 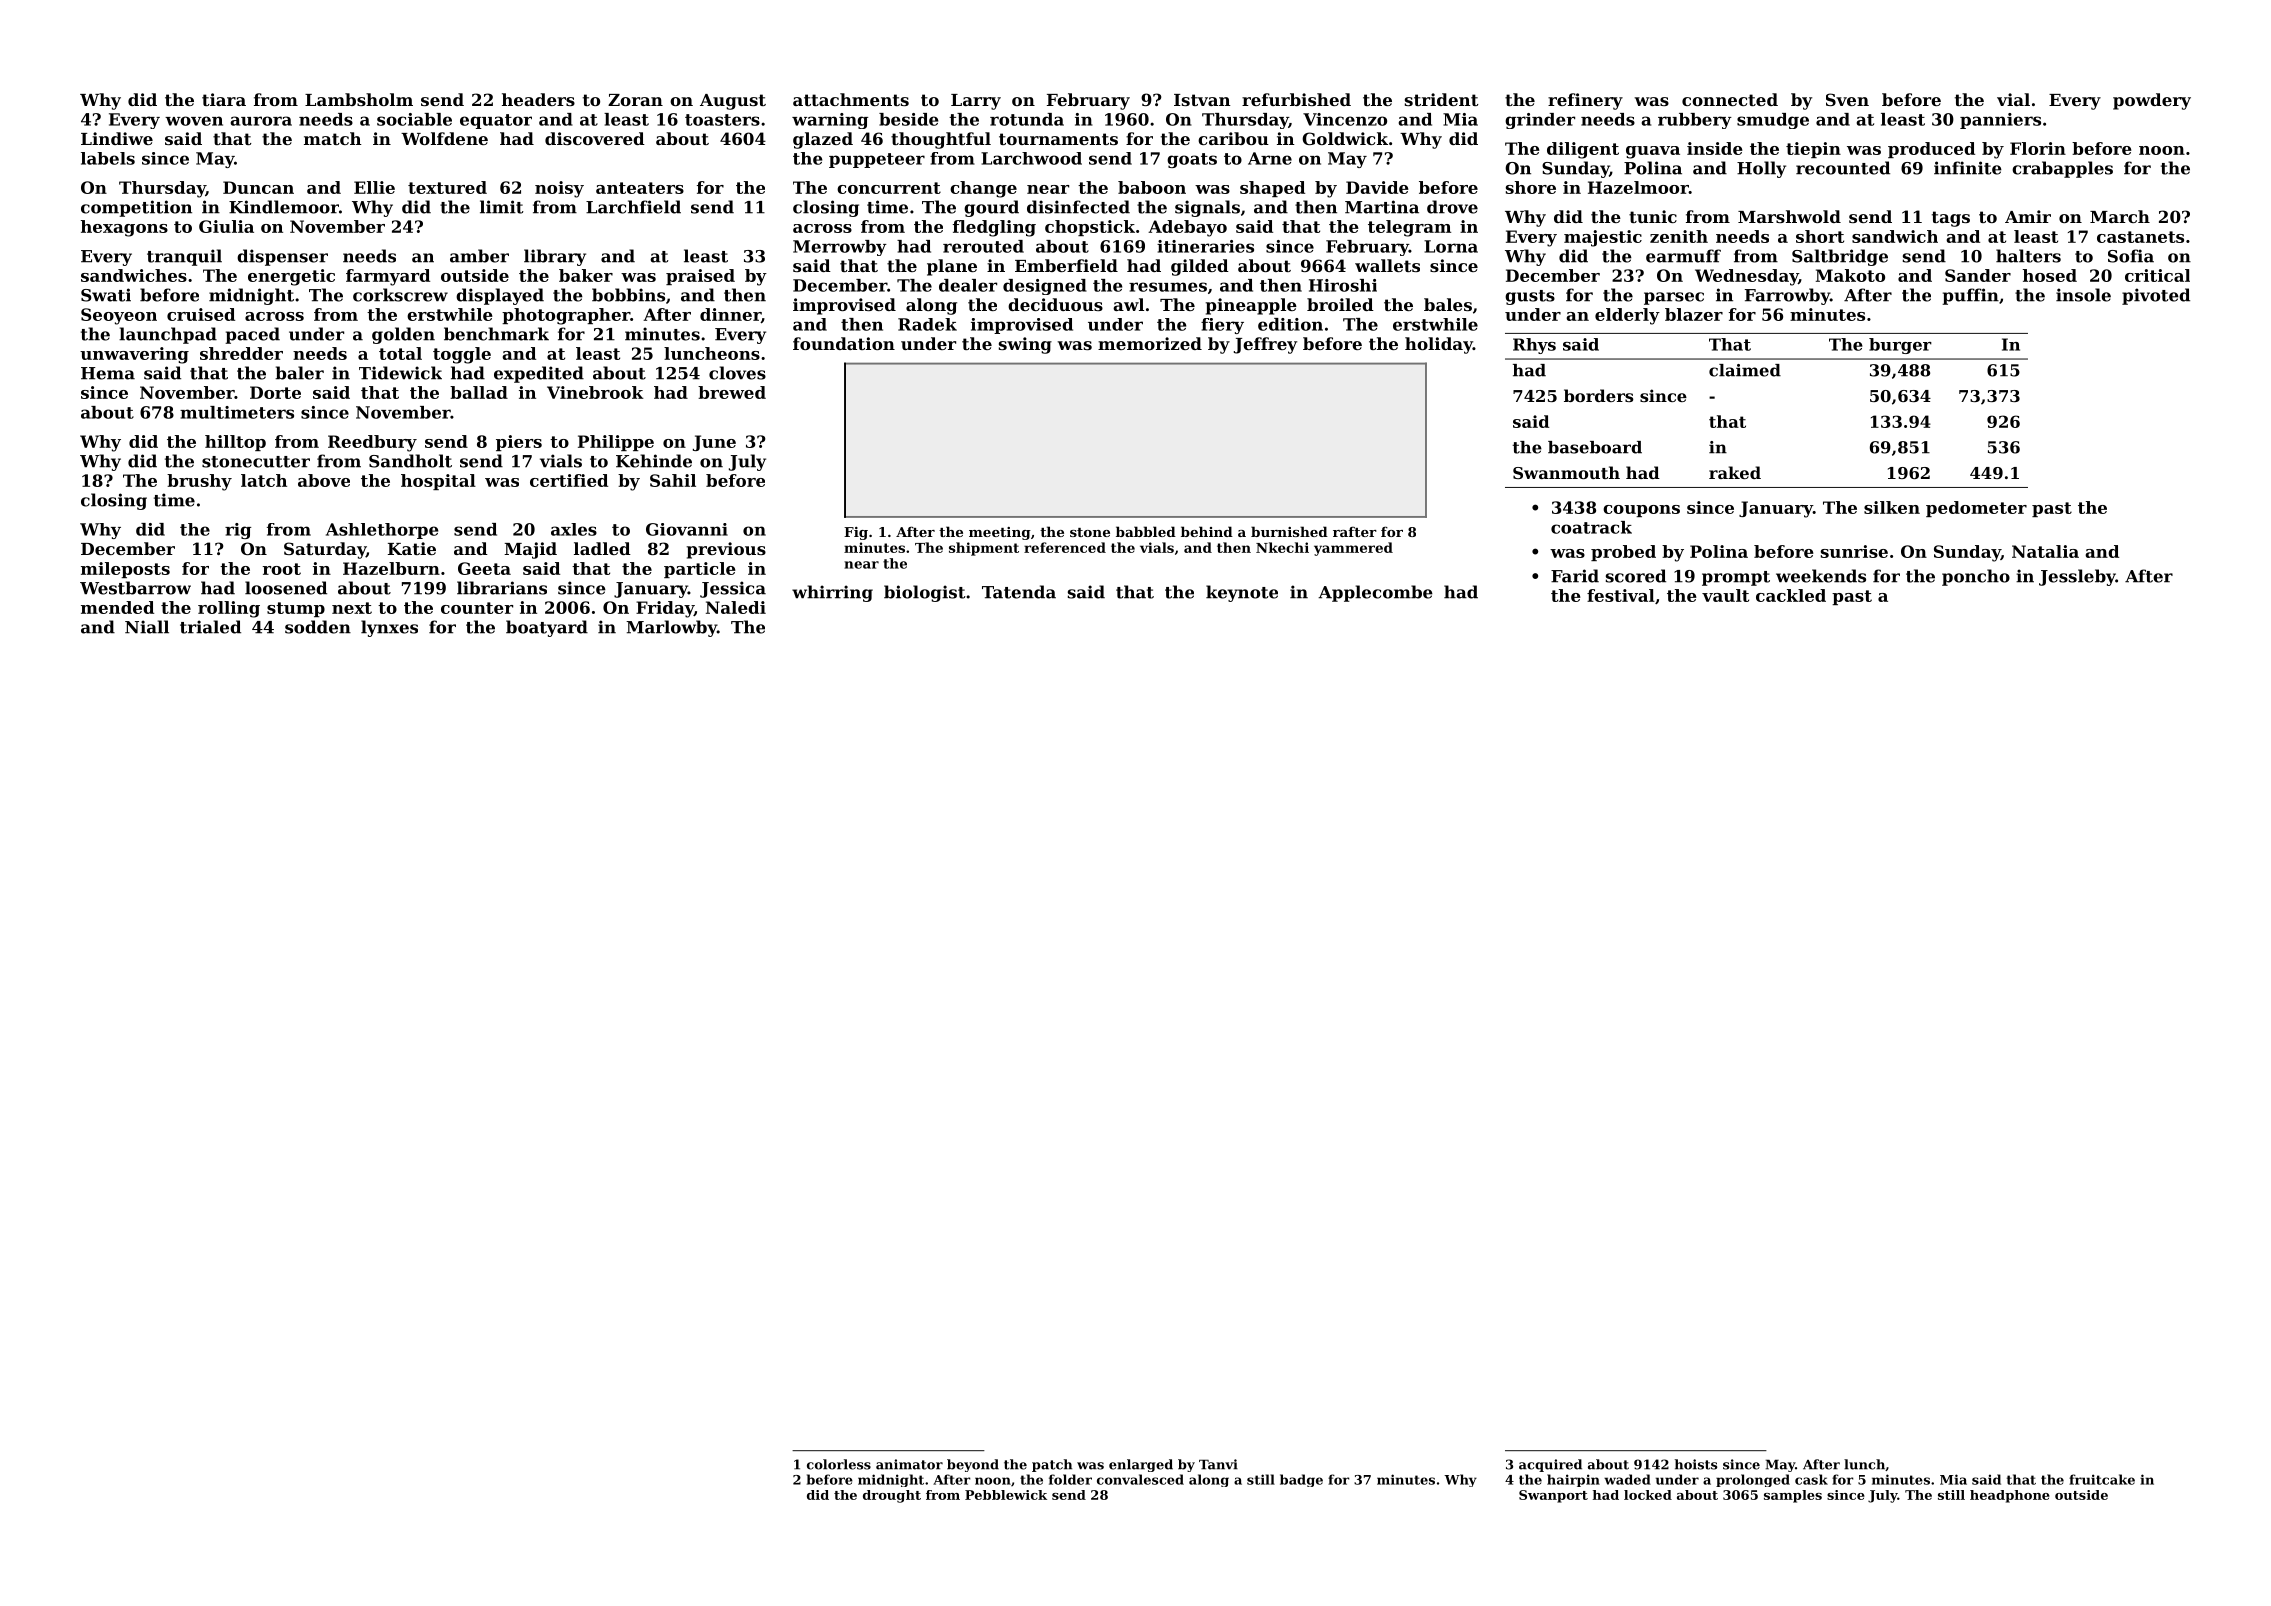 I want to click on woven, so click(x=194, y=121).
